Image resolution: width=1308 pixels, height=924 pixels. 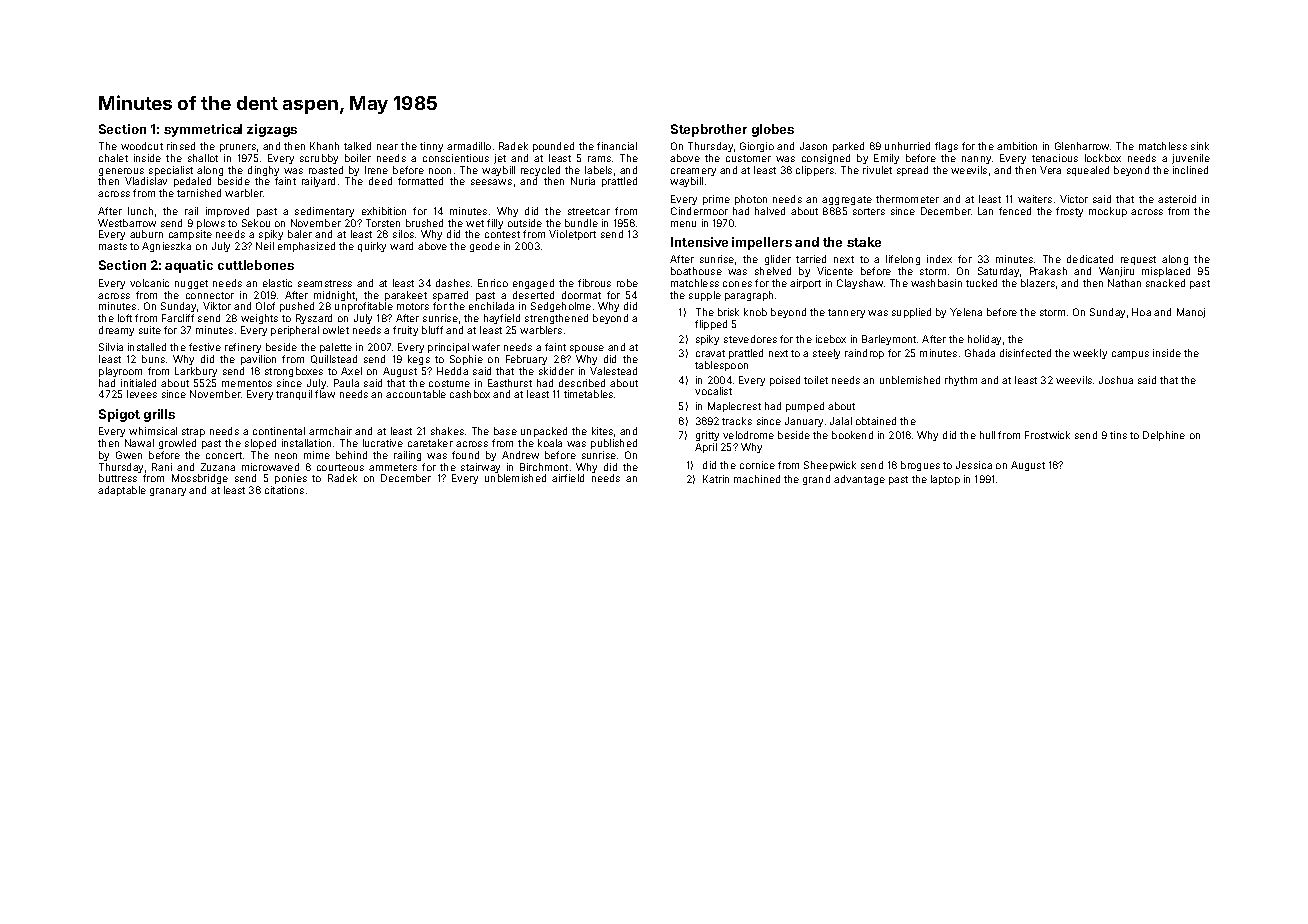 What do you see at coordinates (773, 130) in the screenshot?
I see `globes` at bounding box center [773, 130].
